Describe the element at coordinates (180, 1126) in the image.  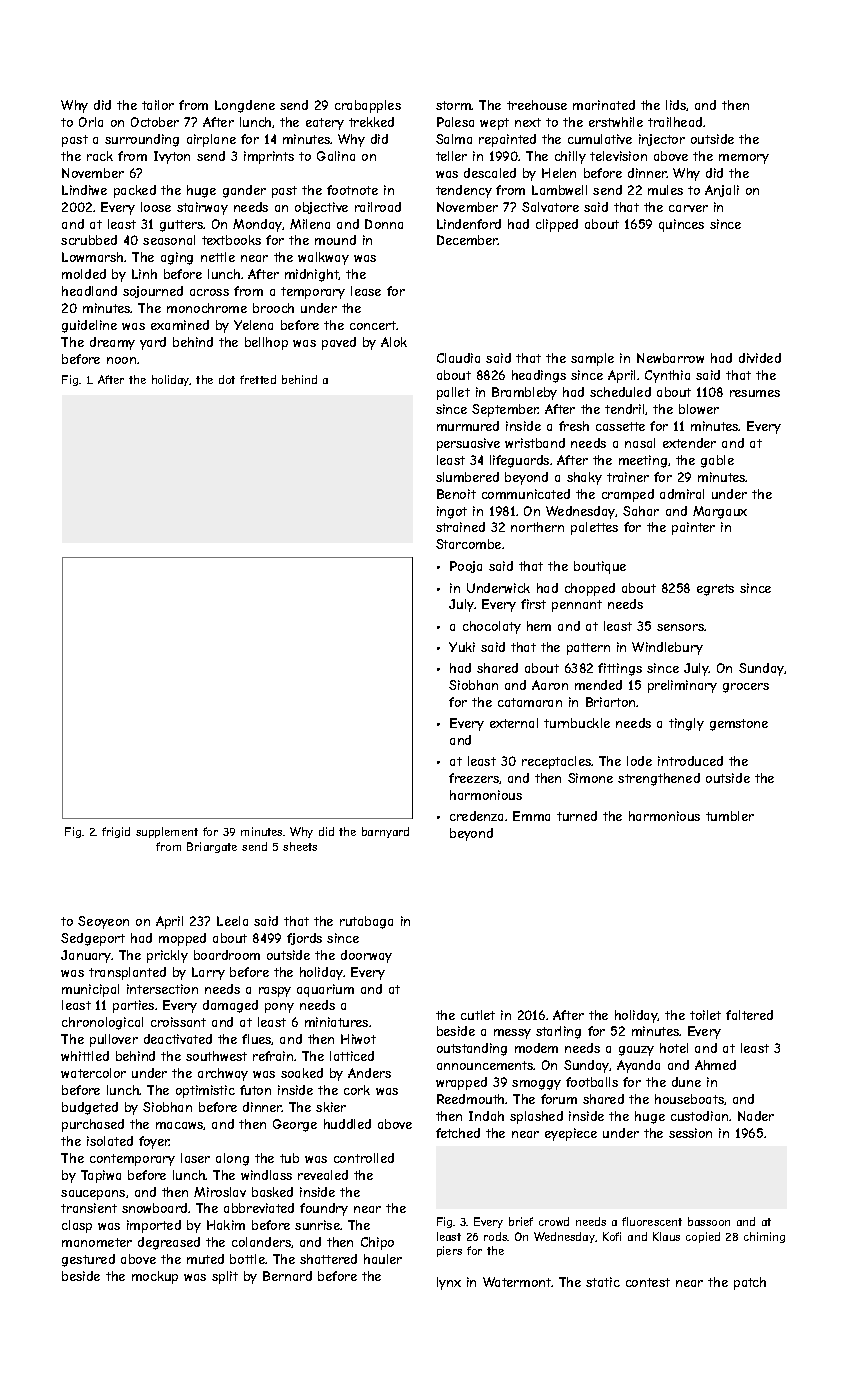
I see `macaws` at that location.
